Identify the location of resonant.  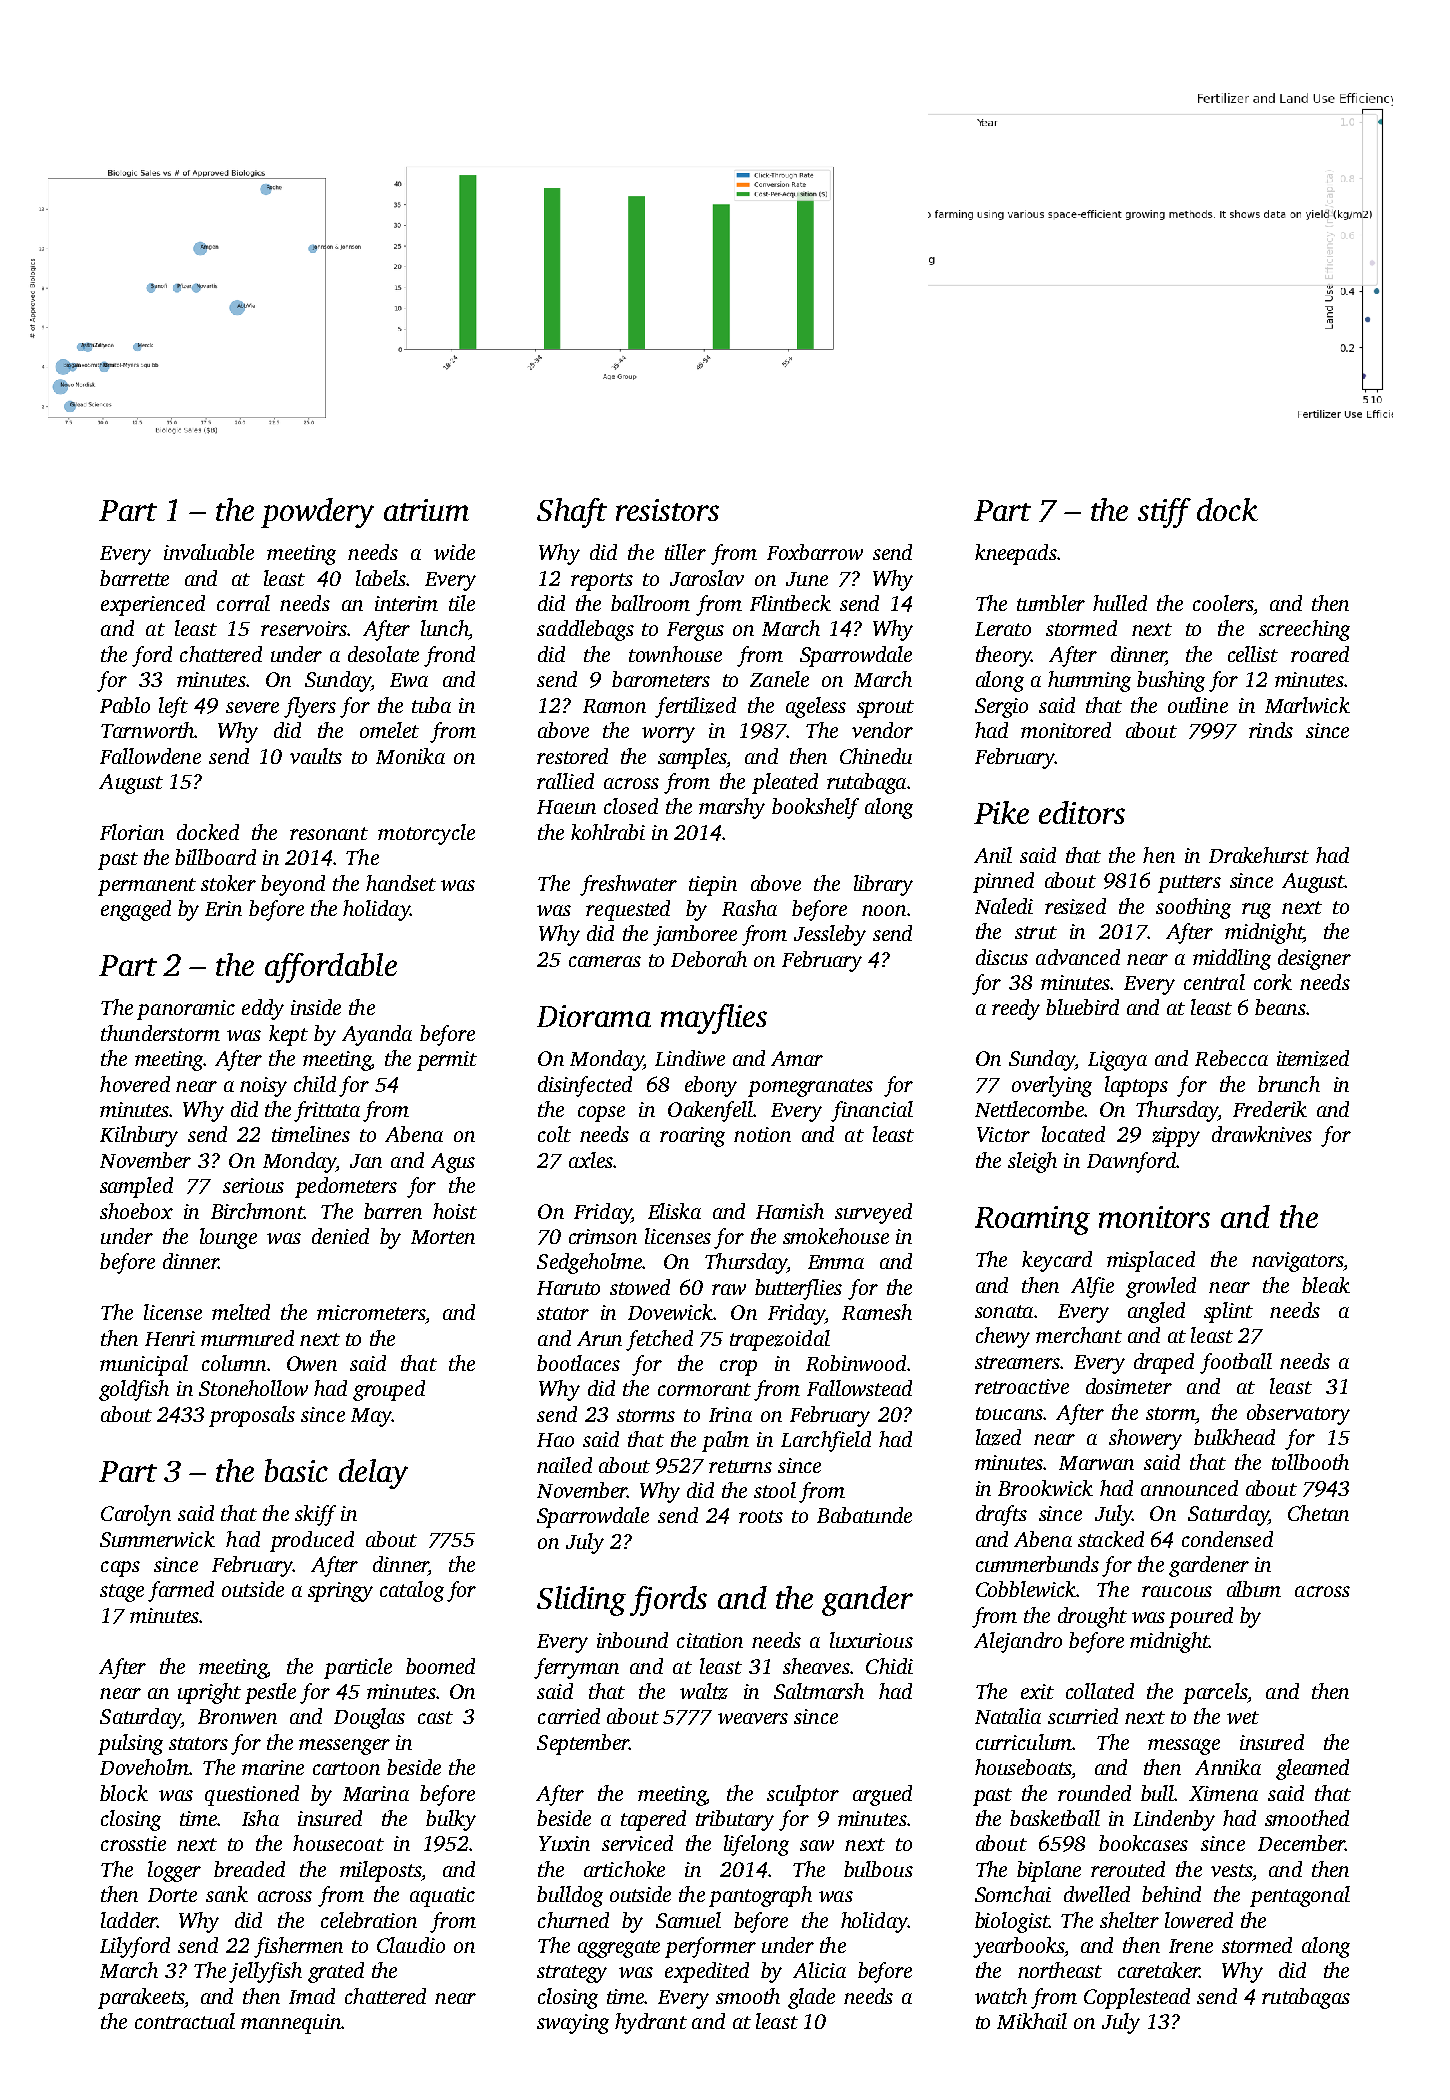
(329, 833).
